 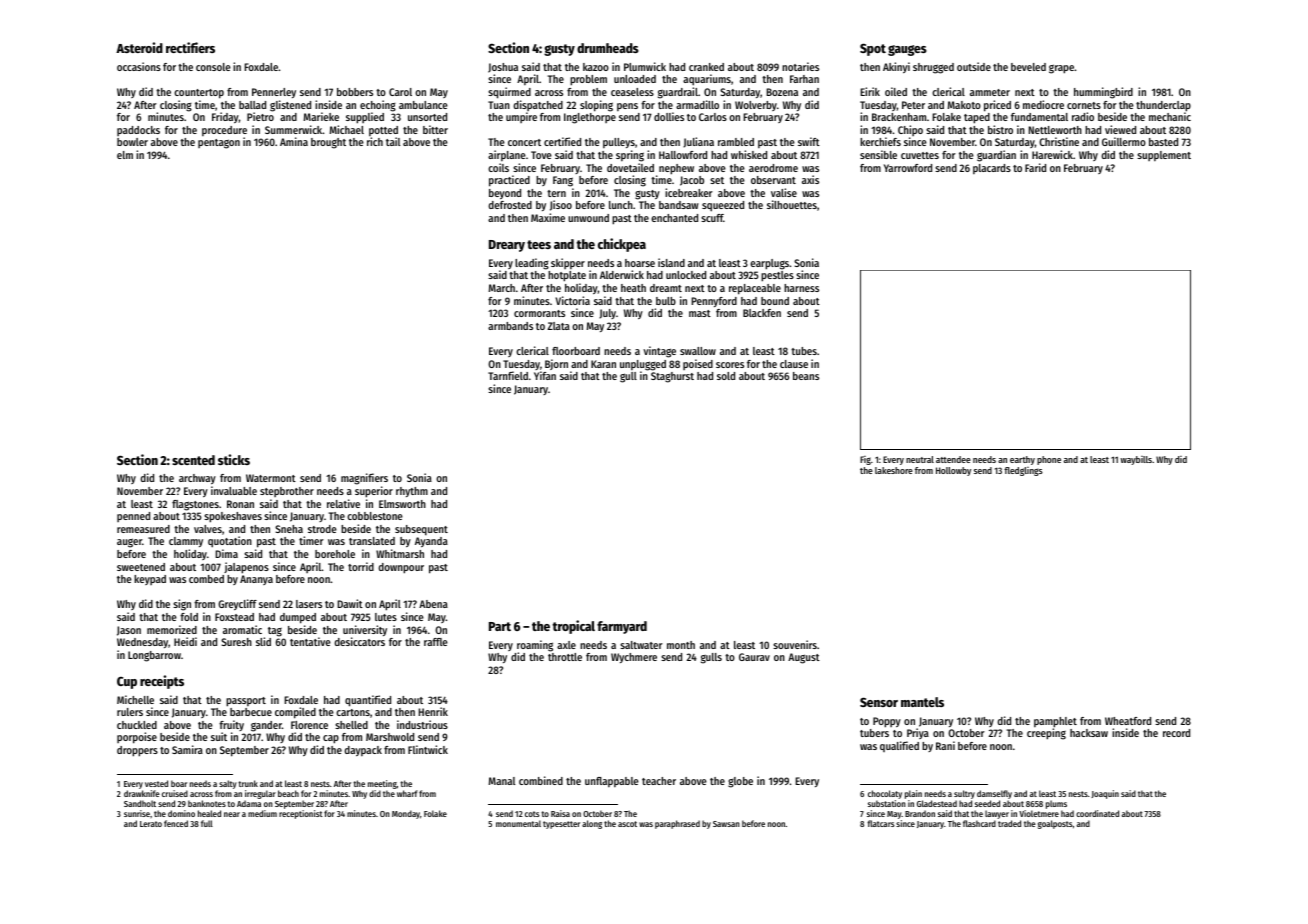 What do you see at coordinates (502, 288) in the document?
I see `March` at bounding box center [502, 288].
